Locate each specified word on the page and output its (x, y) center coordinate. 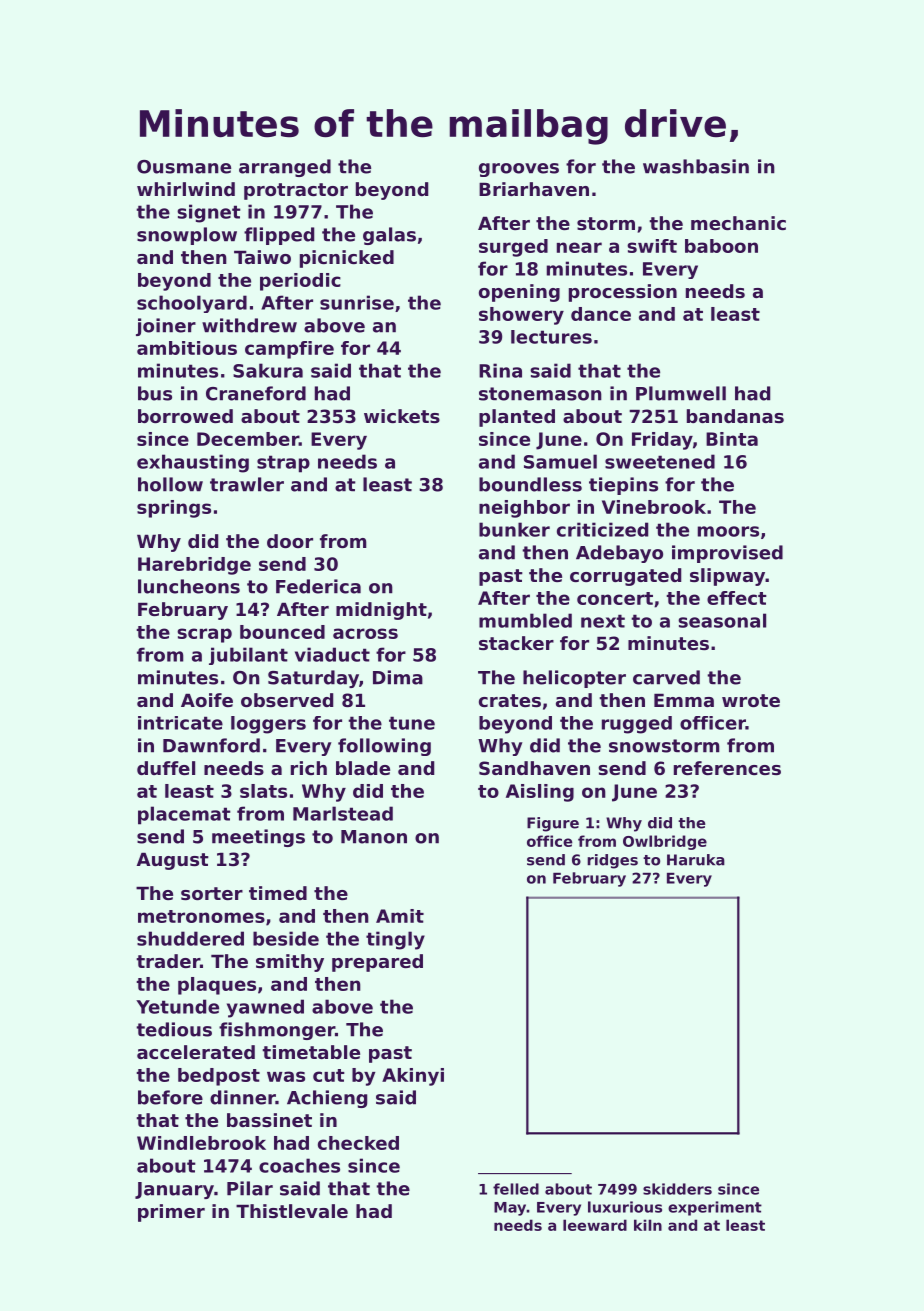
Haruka (696, 860)
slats (263, 791)
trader (168, 961)
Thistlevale (292, 1211)
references (727, 768)
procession (623, 293)
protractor (296, 191)
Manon (374, 837)
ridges (612, 861)
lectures (551, 337)
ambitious (187, 348)
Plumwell (681, 393)
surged (513, 248)
